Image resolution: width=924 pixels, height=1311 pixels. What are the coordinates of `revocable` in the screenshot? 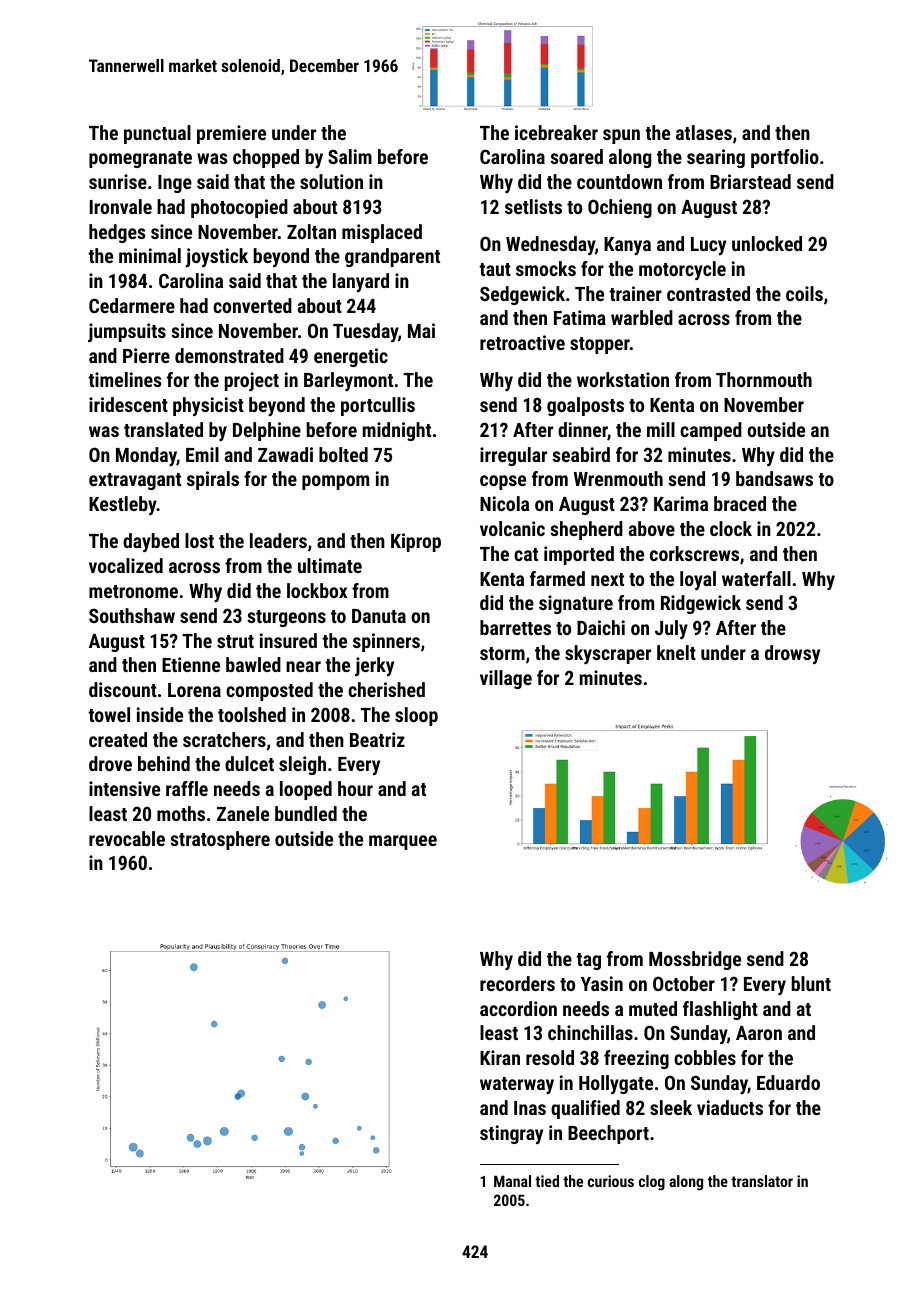 It's located at (127, 838).
